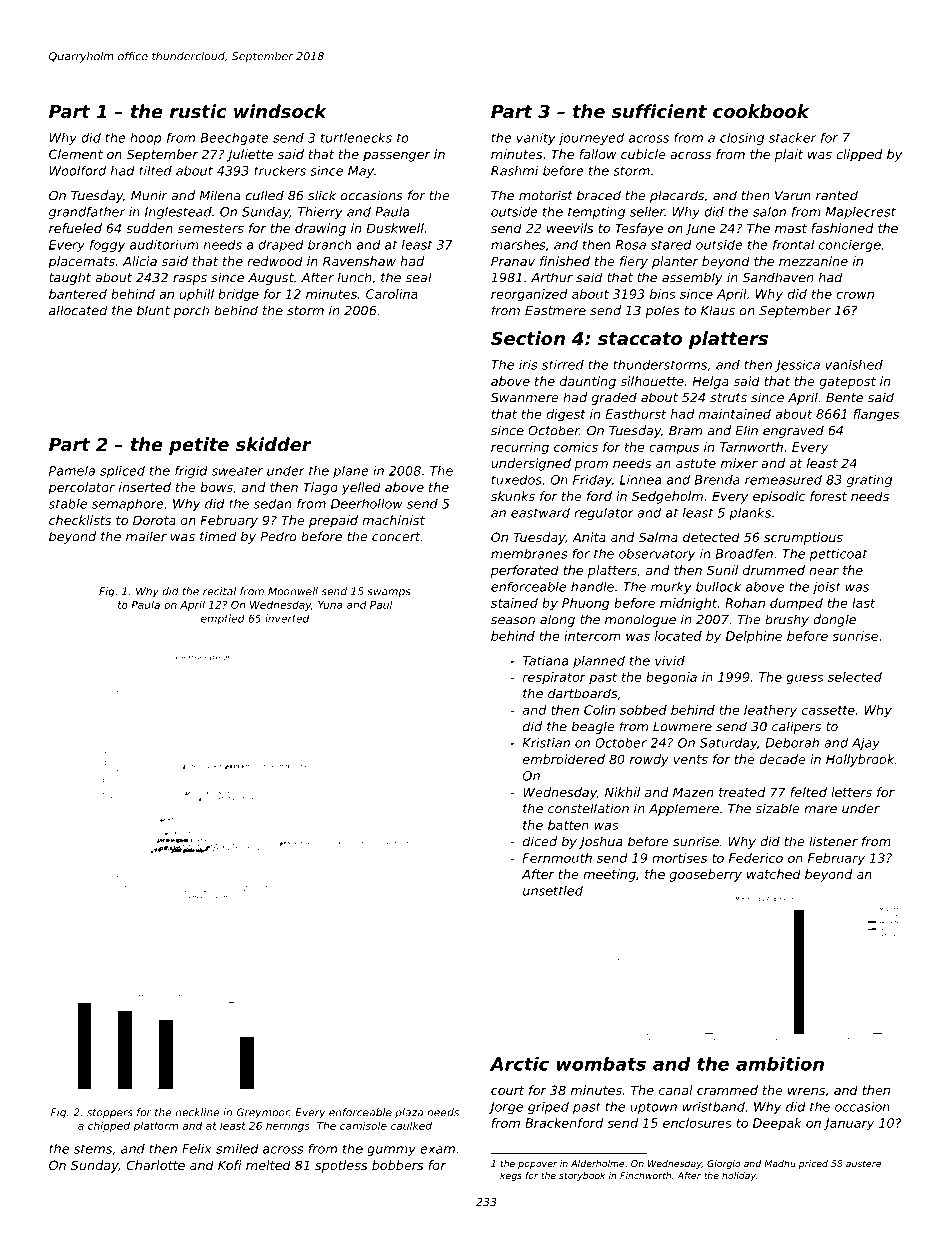 The image size is (952, 1233). What do you see at coordinates (528, 338) in the screenshot?
I see `Section` at bounding box center [528, 338].
